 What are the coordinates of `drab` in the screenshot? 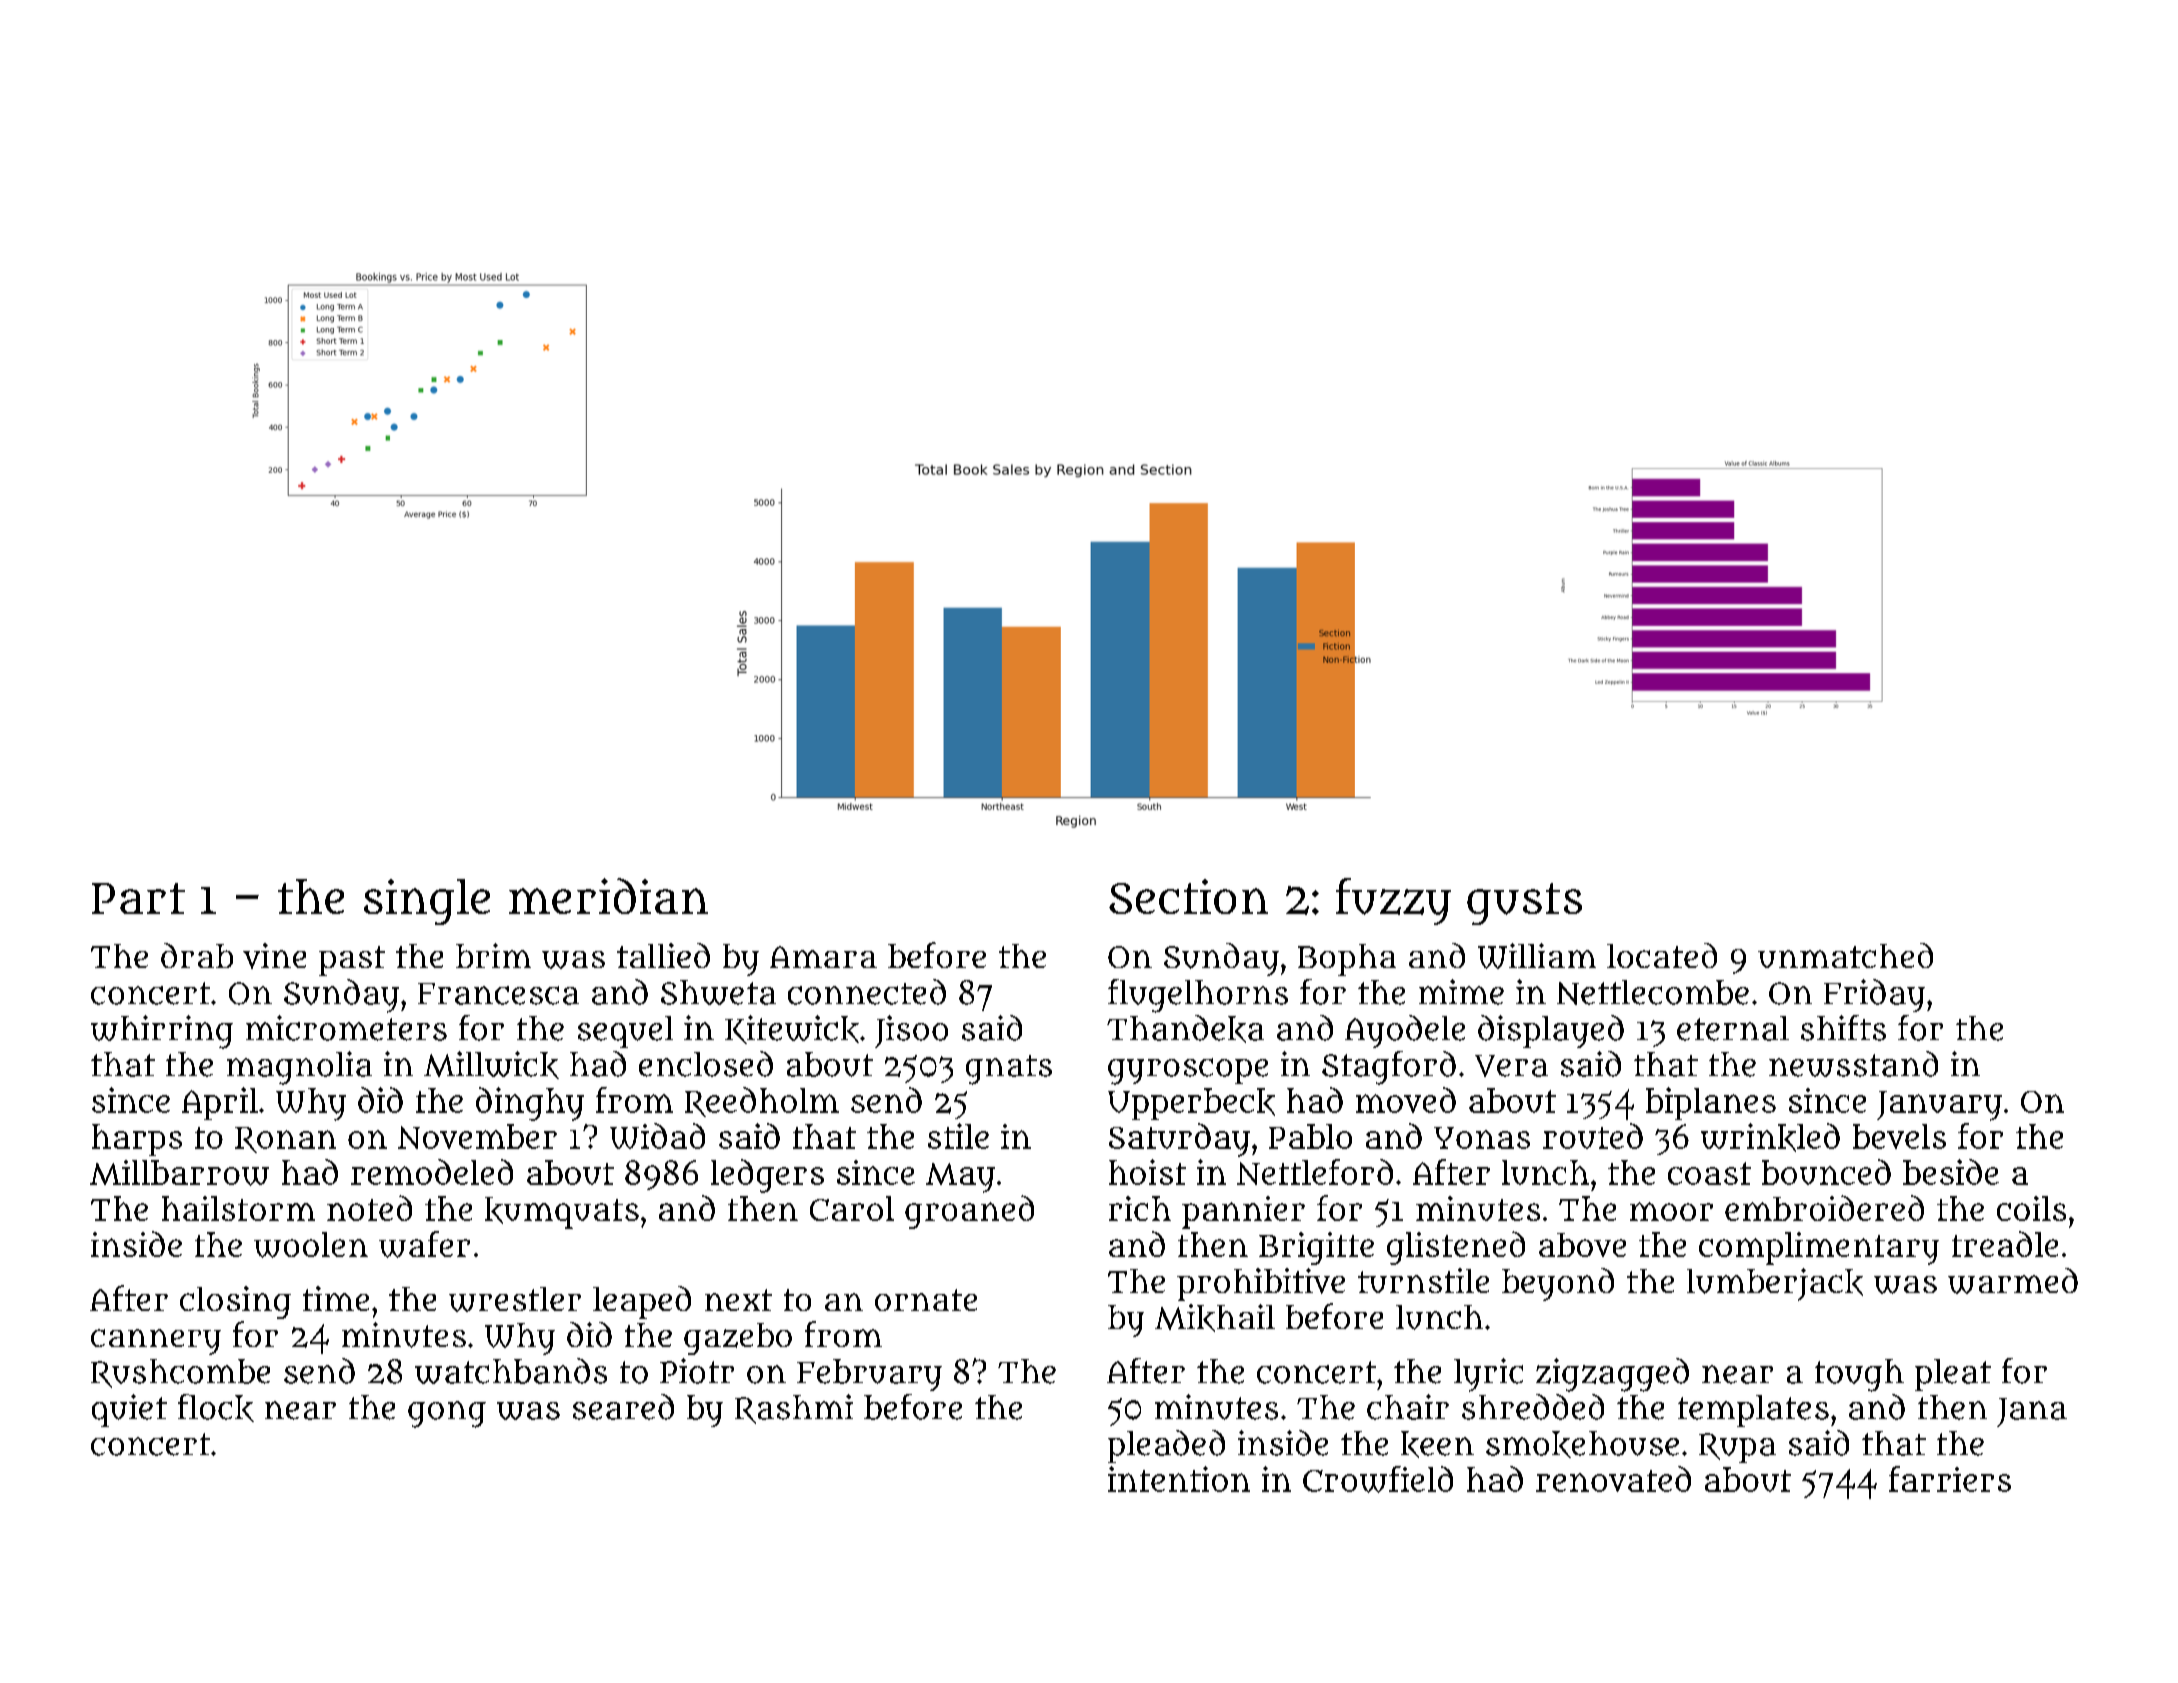 It's located at (197, 955).
